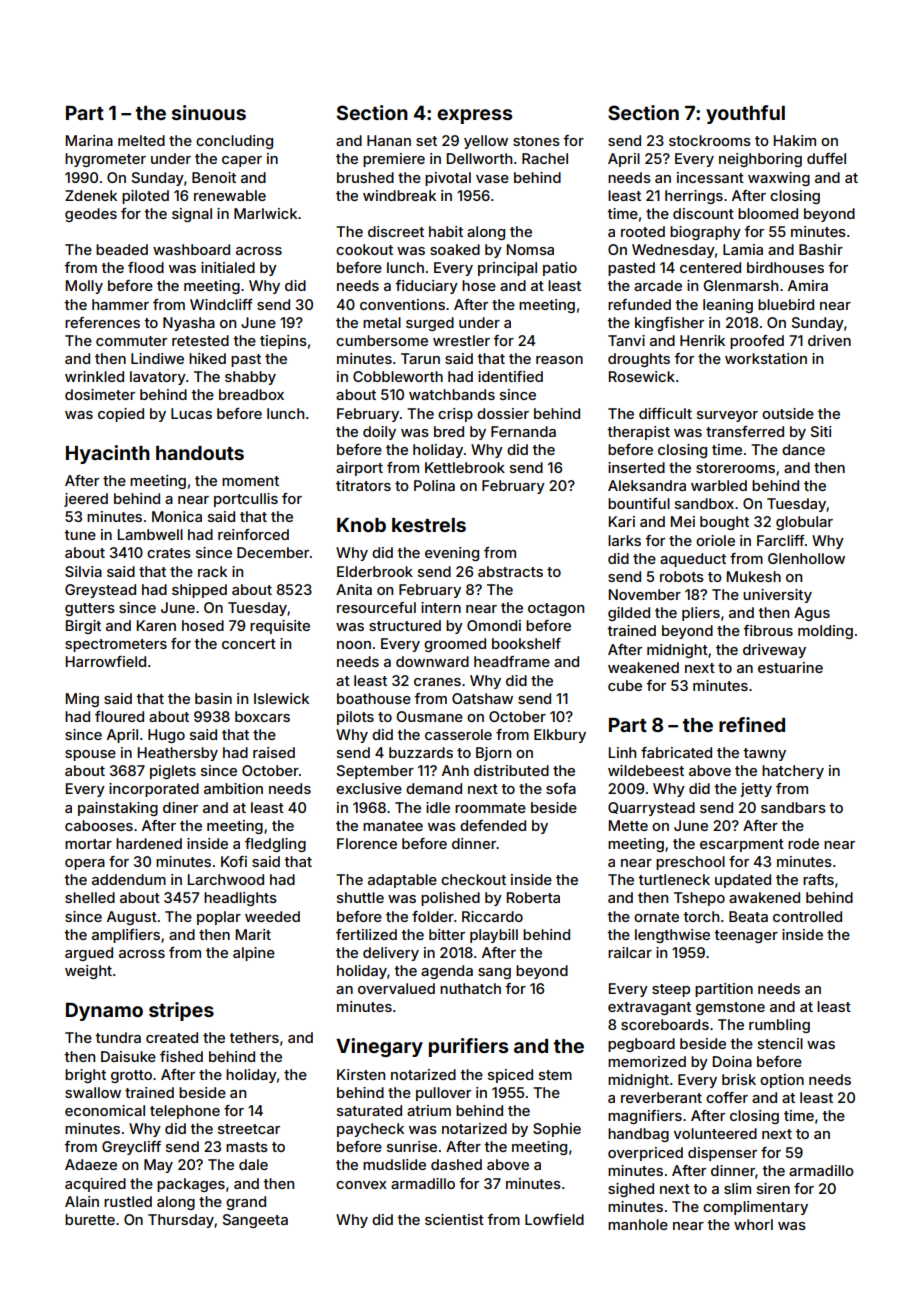  Describe the element at coordinates (710, 267) in the screenshot. I see `centered` at that location.
